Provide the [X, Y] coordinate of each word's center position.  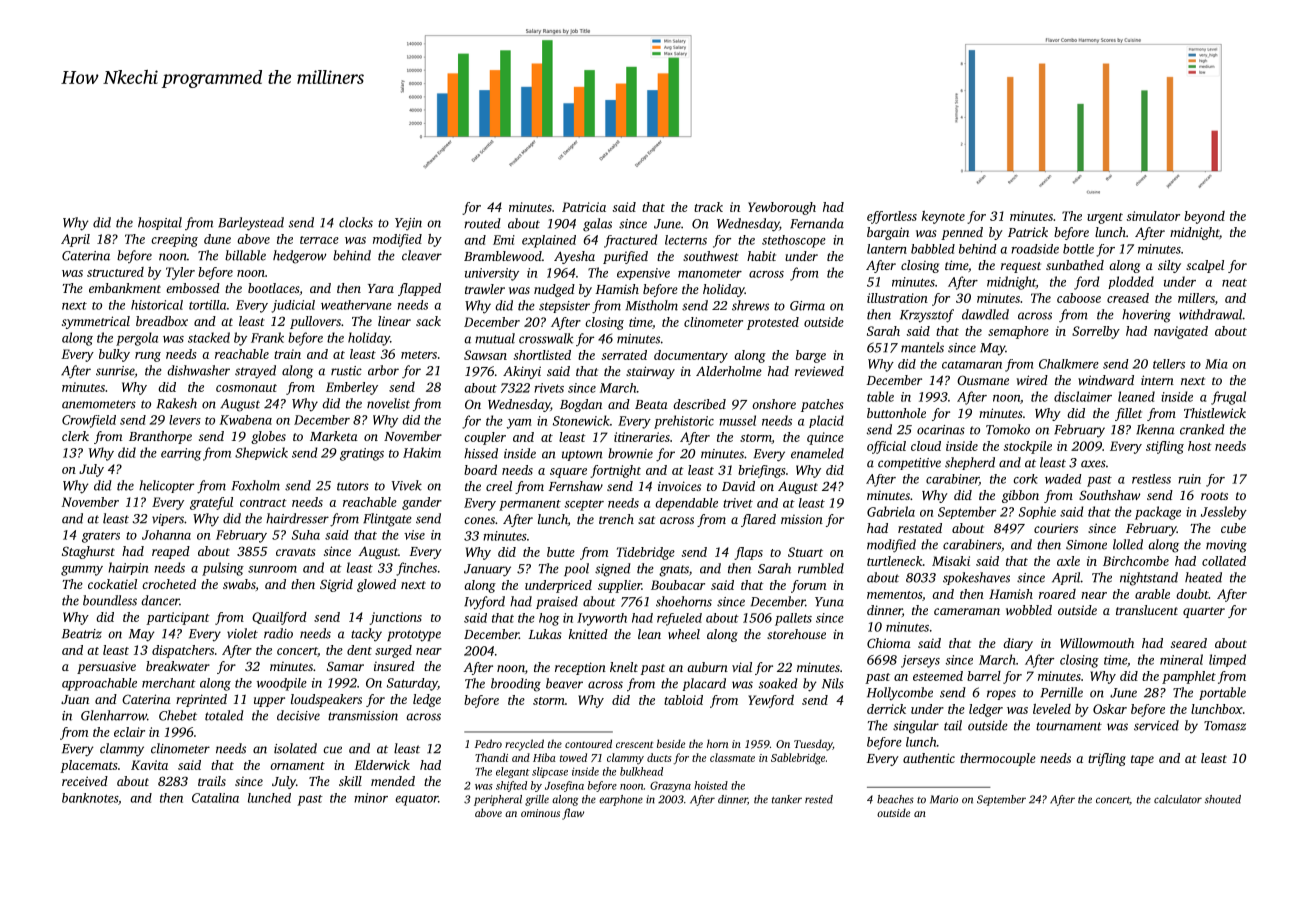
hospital [160, 223]
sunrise [115, 372]
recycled [524, 745]
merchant [169, 683]
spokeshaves [976, 578]
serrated [624, 355]
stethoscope [794, 241]
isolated [295, 748]
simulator [1153, 216]
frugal [1228, 398]
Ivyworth [602, 619]
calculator [1178, 799]
